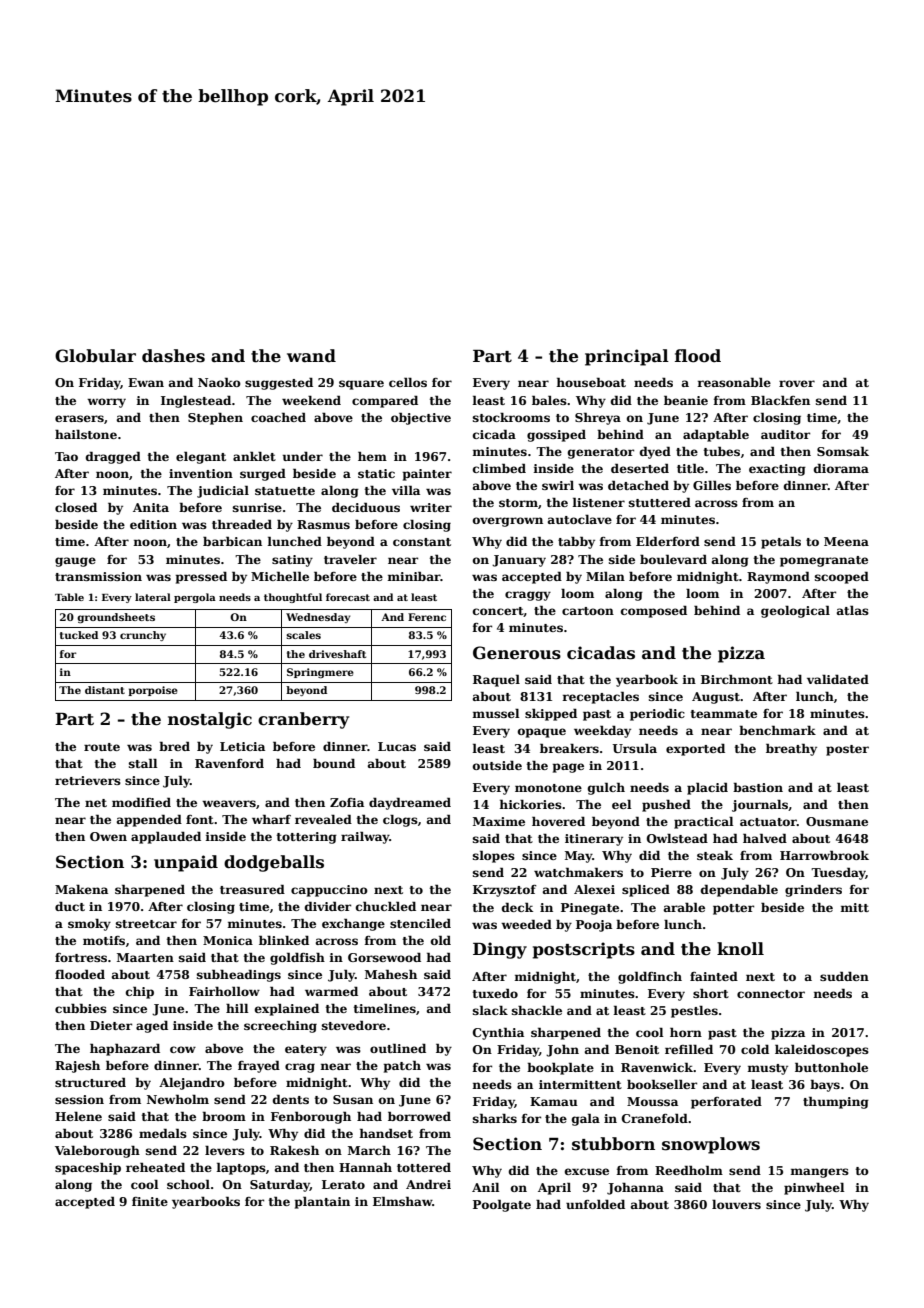 The height and width of the screenshot is (1308, 924). I want to click on cow, so click(183, 1049).
